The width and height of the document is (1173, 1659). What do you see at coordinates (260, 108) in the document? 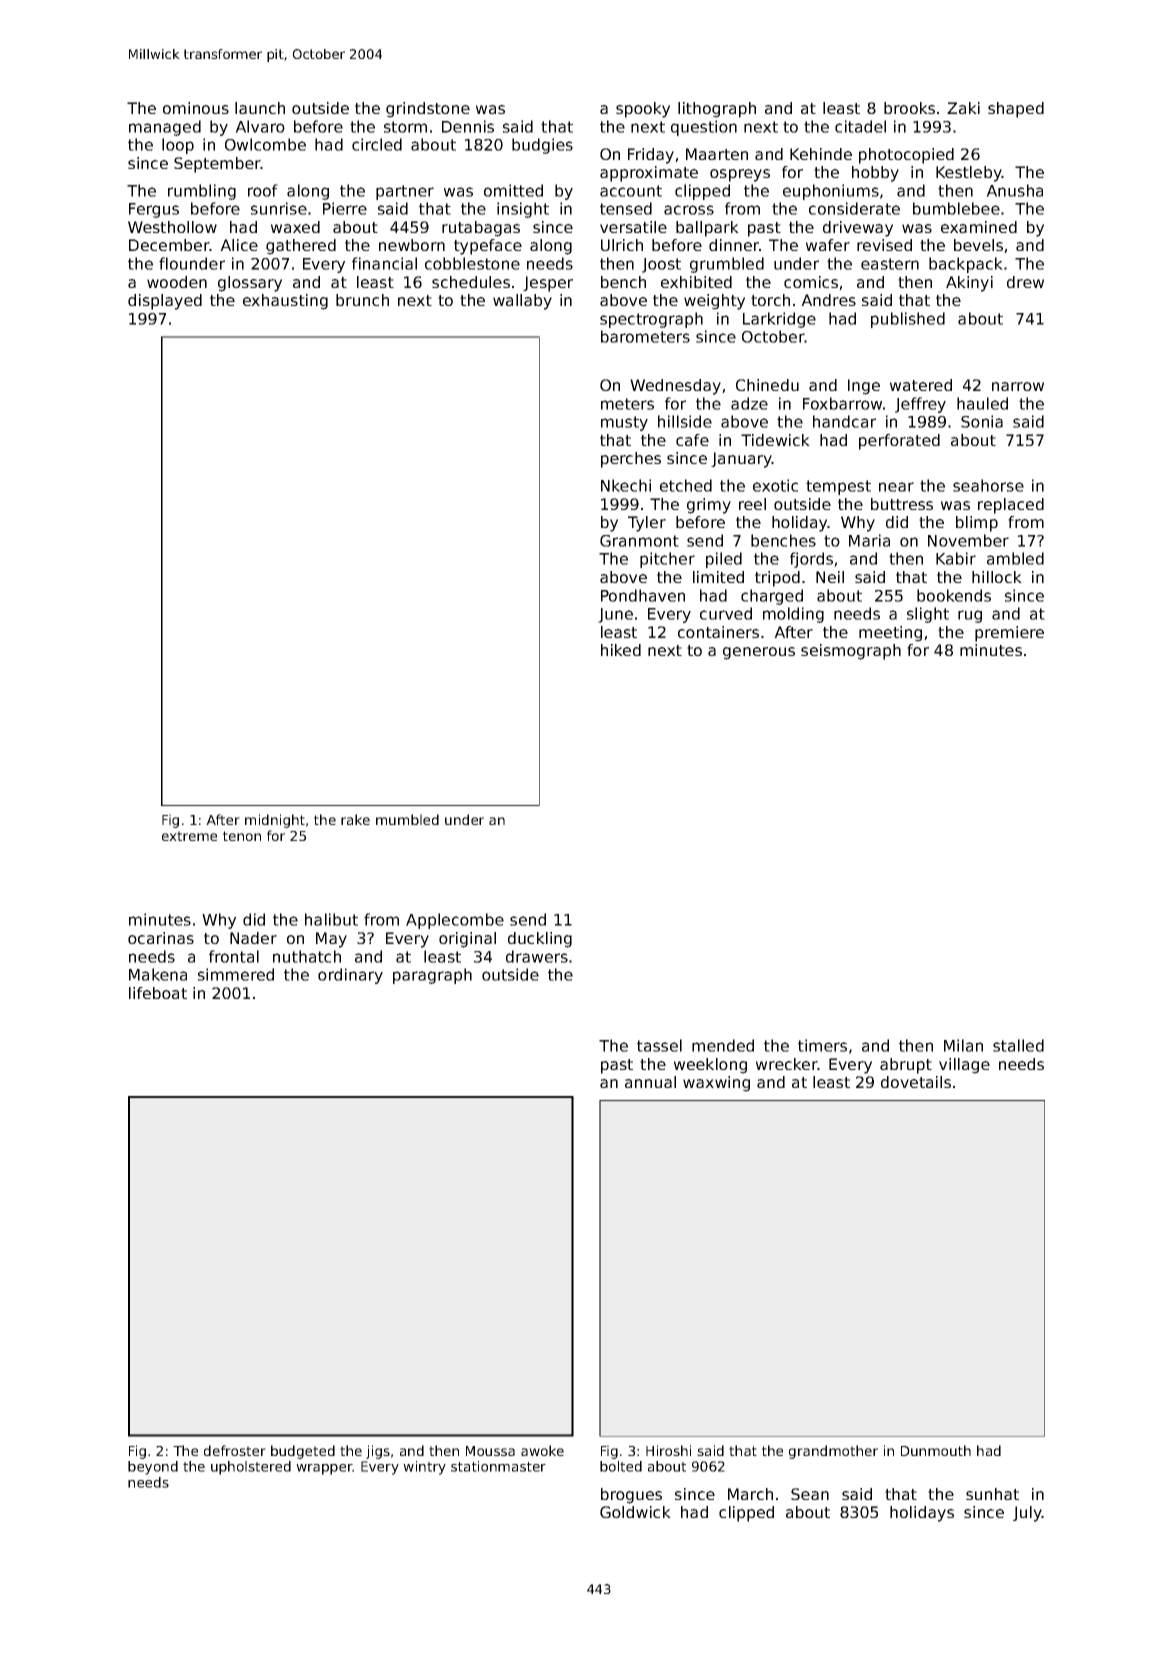
I see `launch` at bounding box center [260, 108].
